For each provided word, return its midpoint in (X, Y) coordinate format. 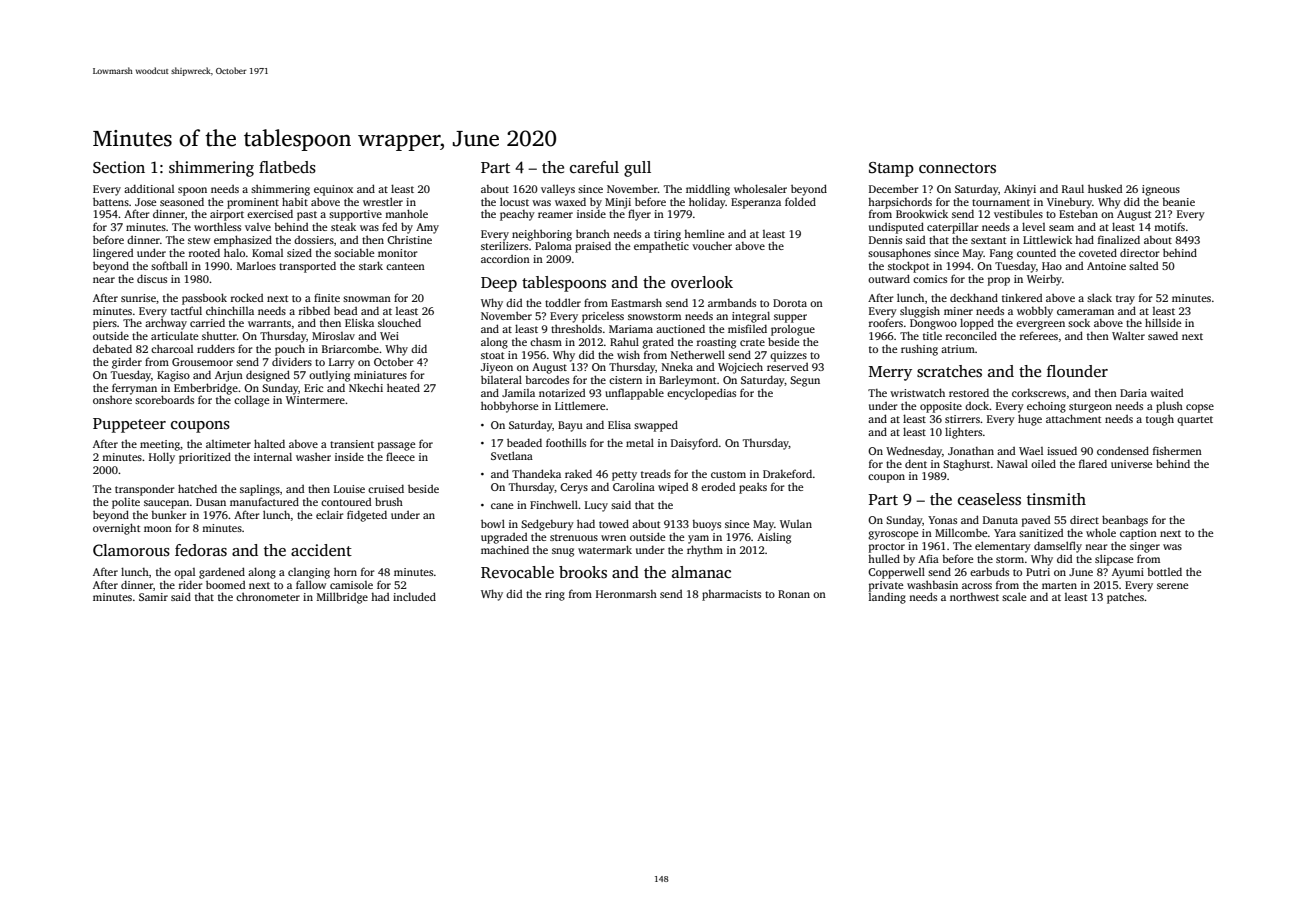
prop (999, 281)
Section (119, 167)
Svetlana (512, 455)
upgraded (504, 538)
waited (1166, 393)
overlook (702, 282)
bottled (1165, 571)
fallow (311, 584)
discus (152, 278)
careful (594, 167)
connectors (957, 168)
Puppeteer (129, 425)
